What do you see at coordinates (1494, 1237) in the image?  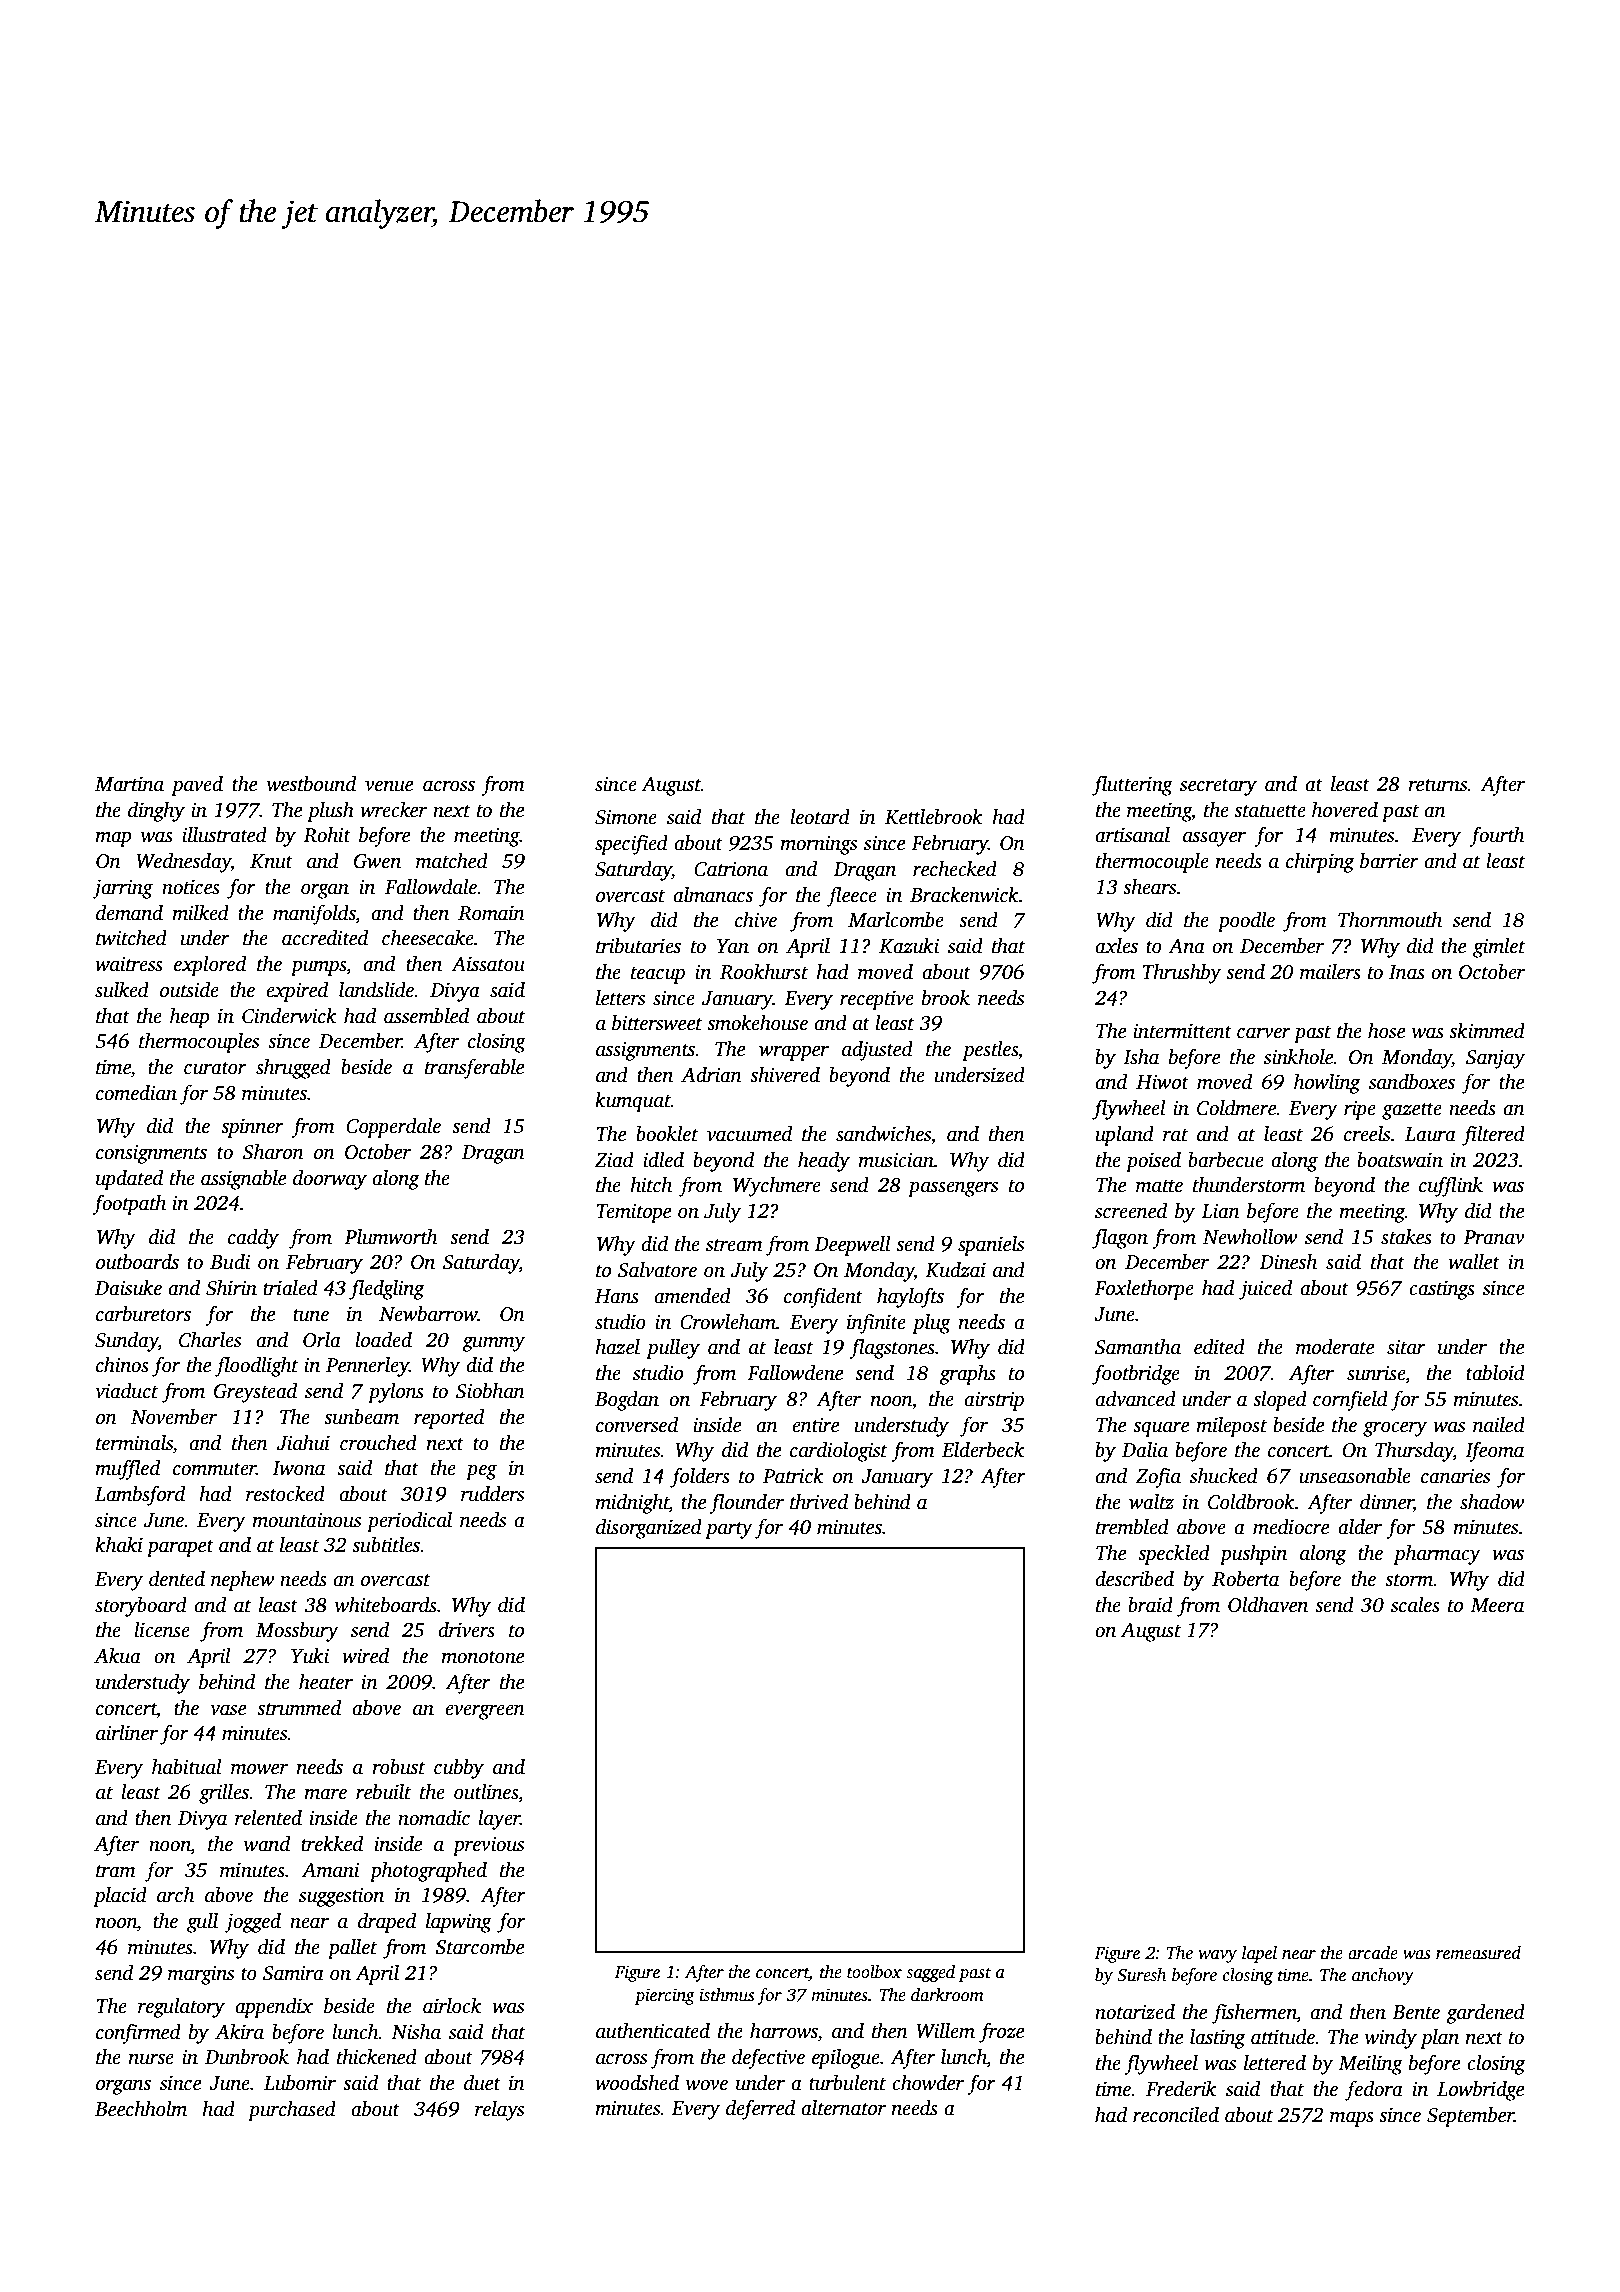 I see `Pranav` at bounding box center [1494, 1237].
